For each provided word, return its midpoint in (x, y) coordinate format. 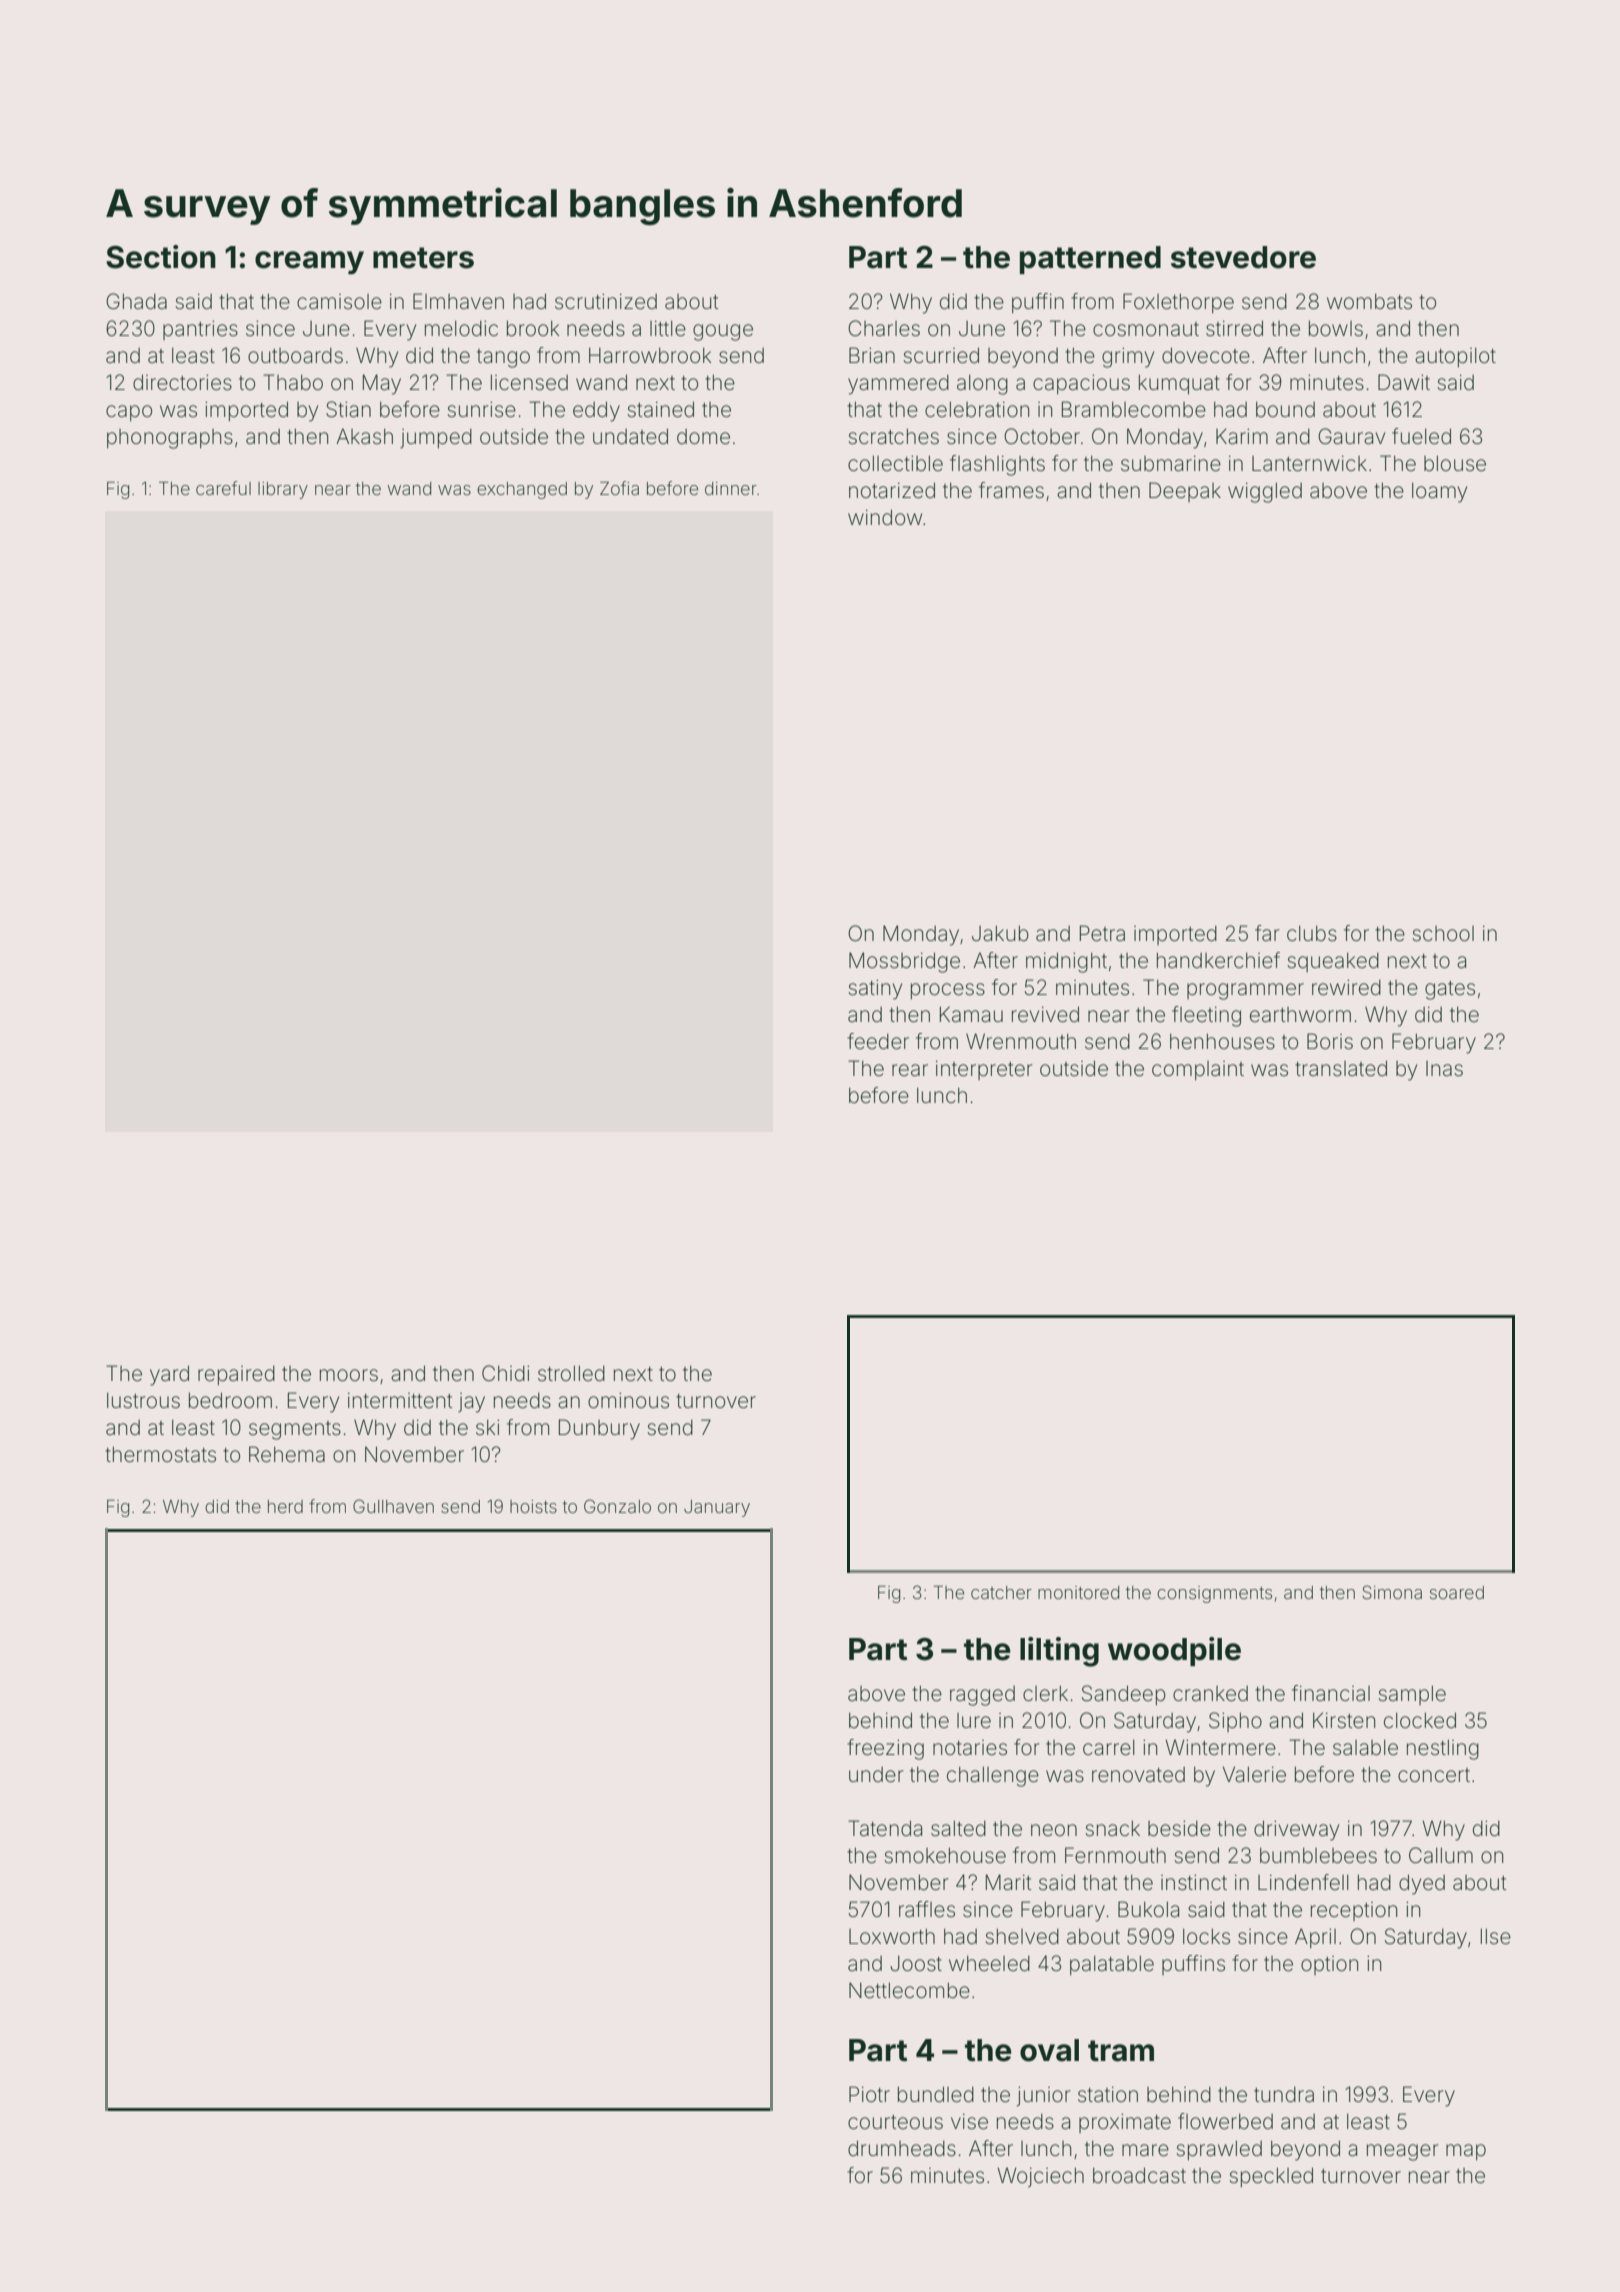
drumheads (902, 2148)
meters (423, 258)
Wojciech (1041, 2177)
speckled (1271, 2177)
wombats (1369, 301)
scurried (941, 355)
